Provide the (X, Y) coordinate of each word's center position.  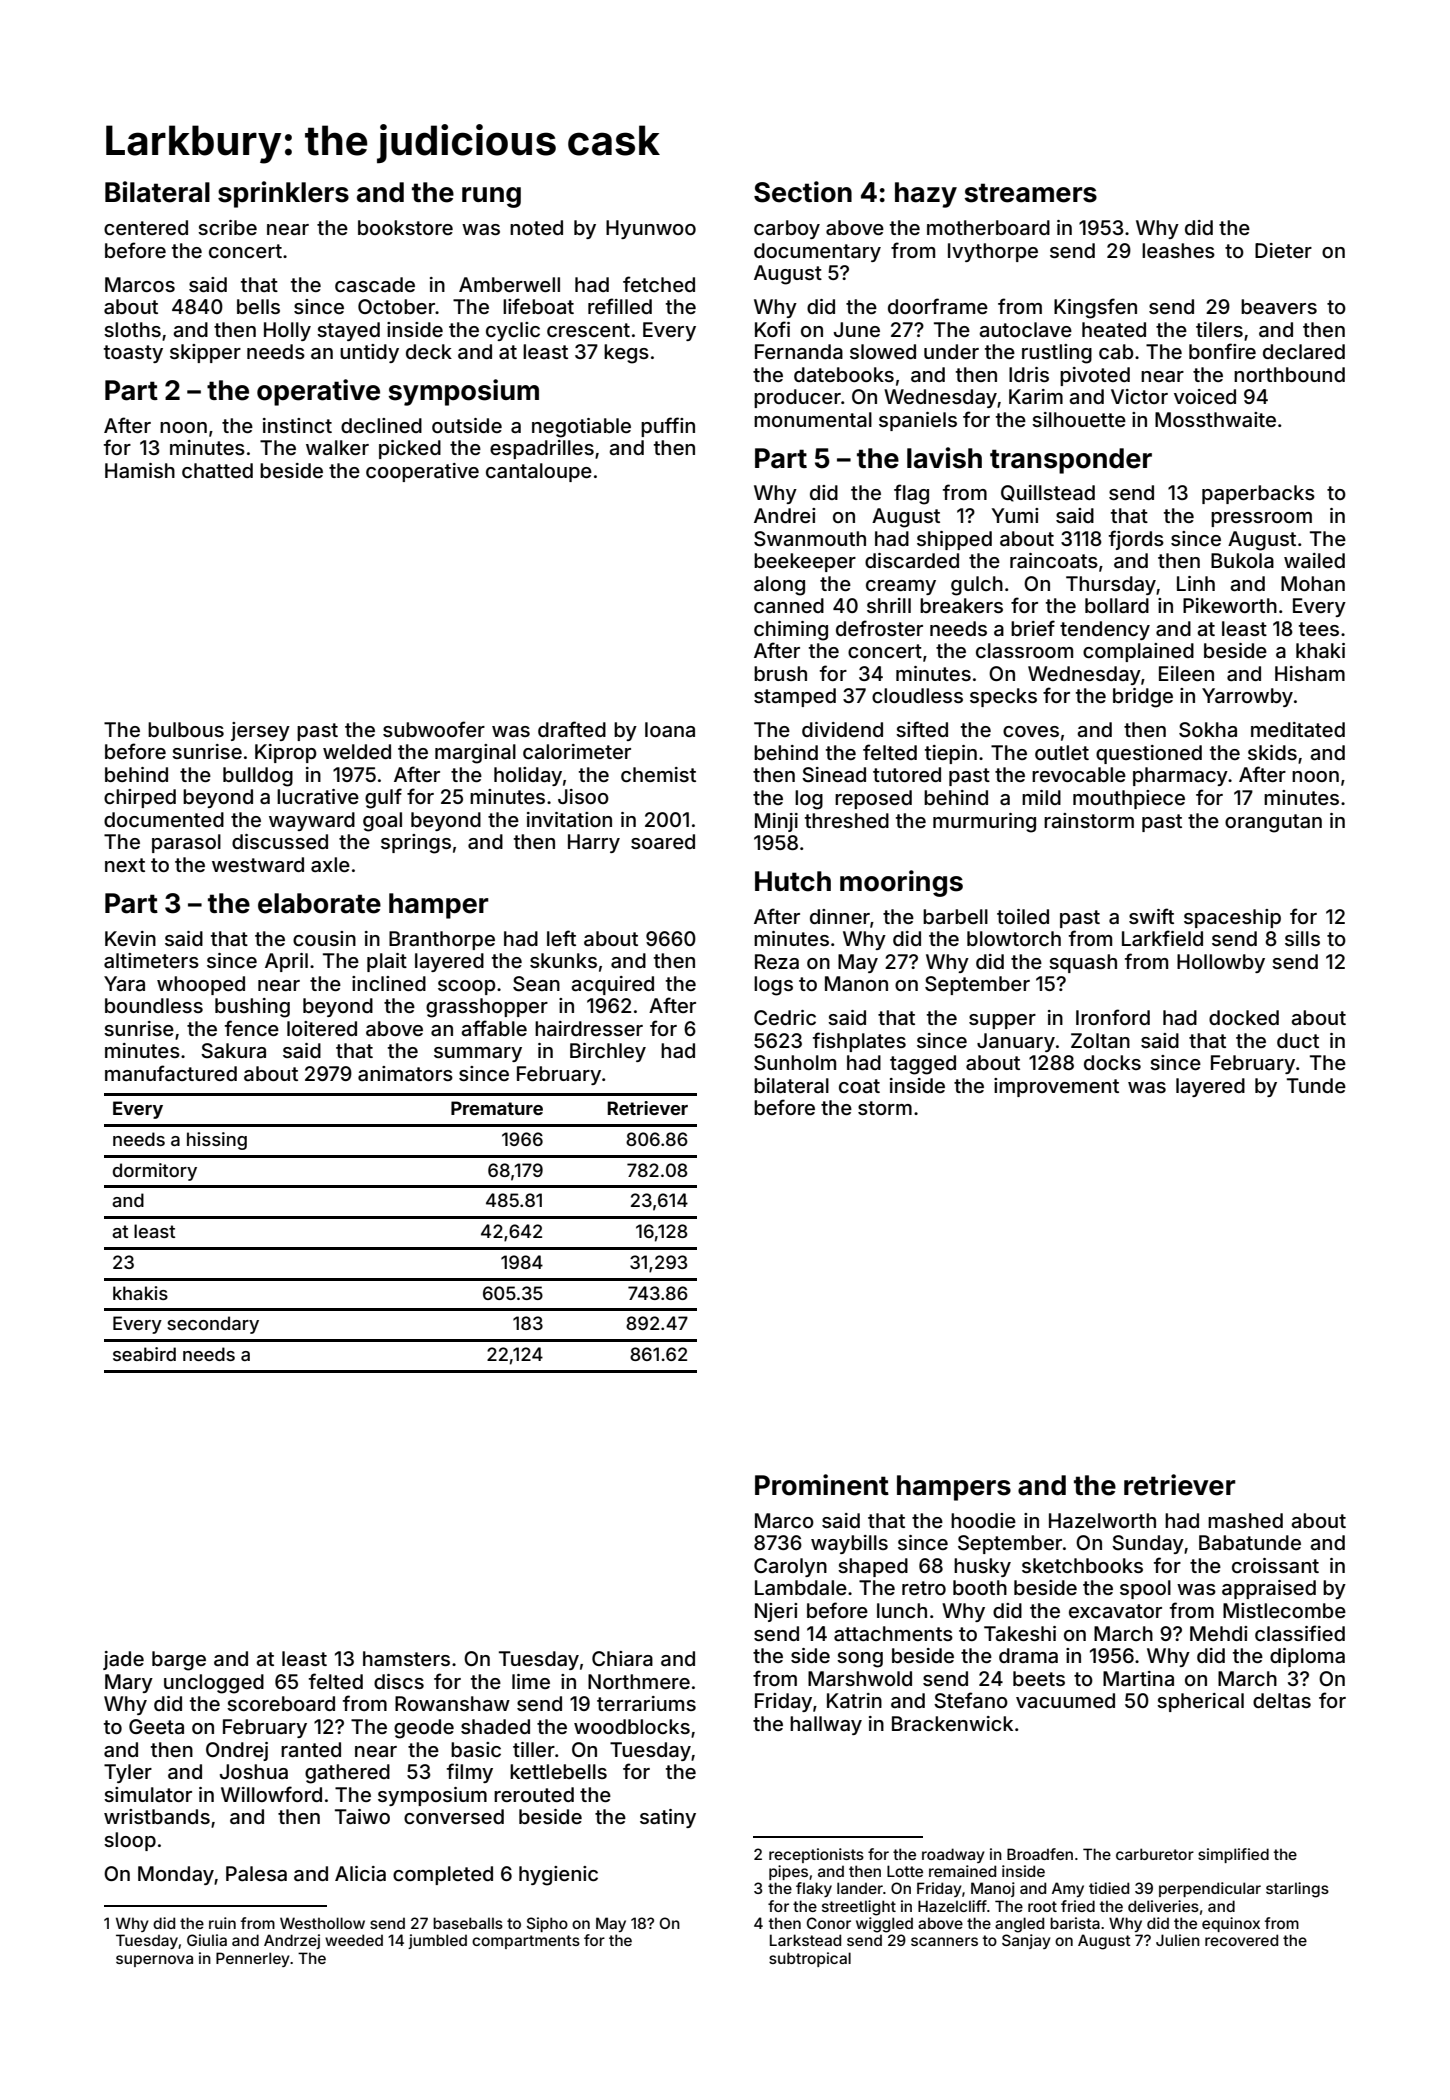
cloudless (917, 695)
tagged (923, 1065)
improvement (1056, 1087)
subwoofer (434, 729)
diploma (1307, 1657)
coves (1031, 731)
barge (179, 1661)
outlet (1062, 752)
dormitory (155, 1172)
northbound (1289, 374)
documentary (817, 252)
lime (531, 1681)
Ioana (670, 729)
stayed (348, 331)
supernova (154, 1961)
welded (357, 751)
